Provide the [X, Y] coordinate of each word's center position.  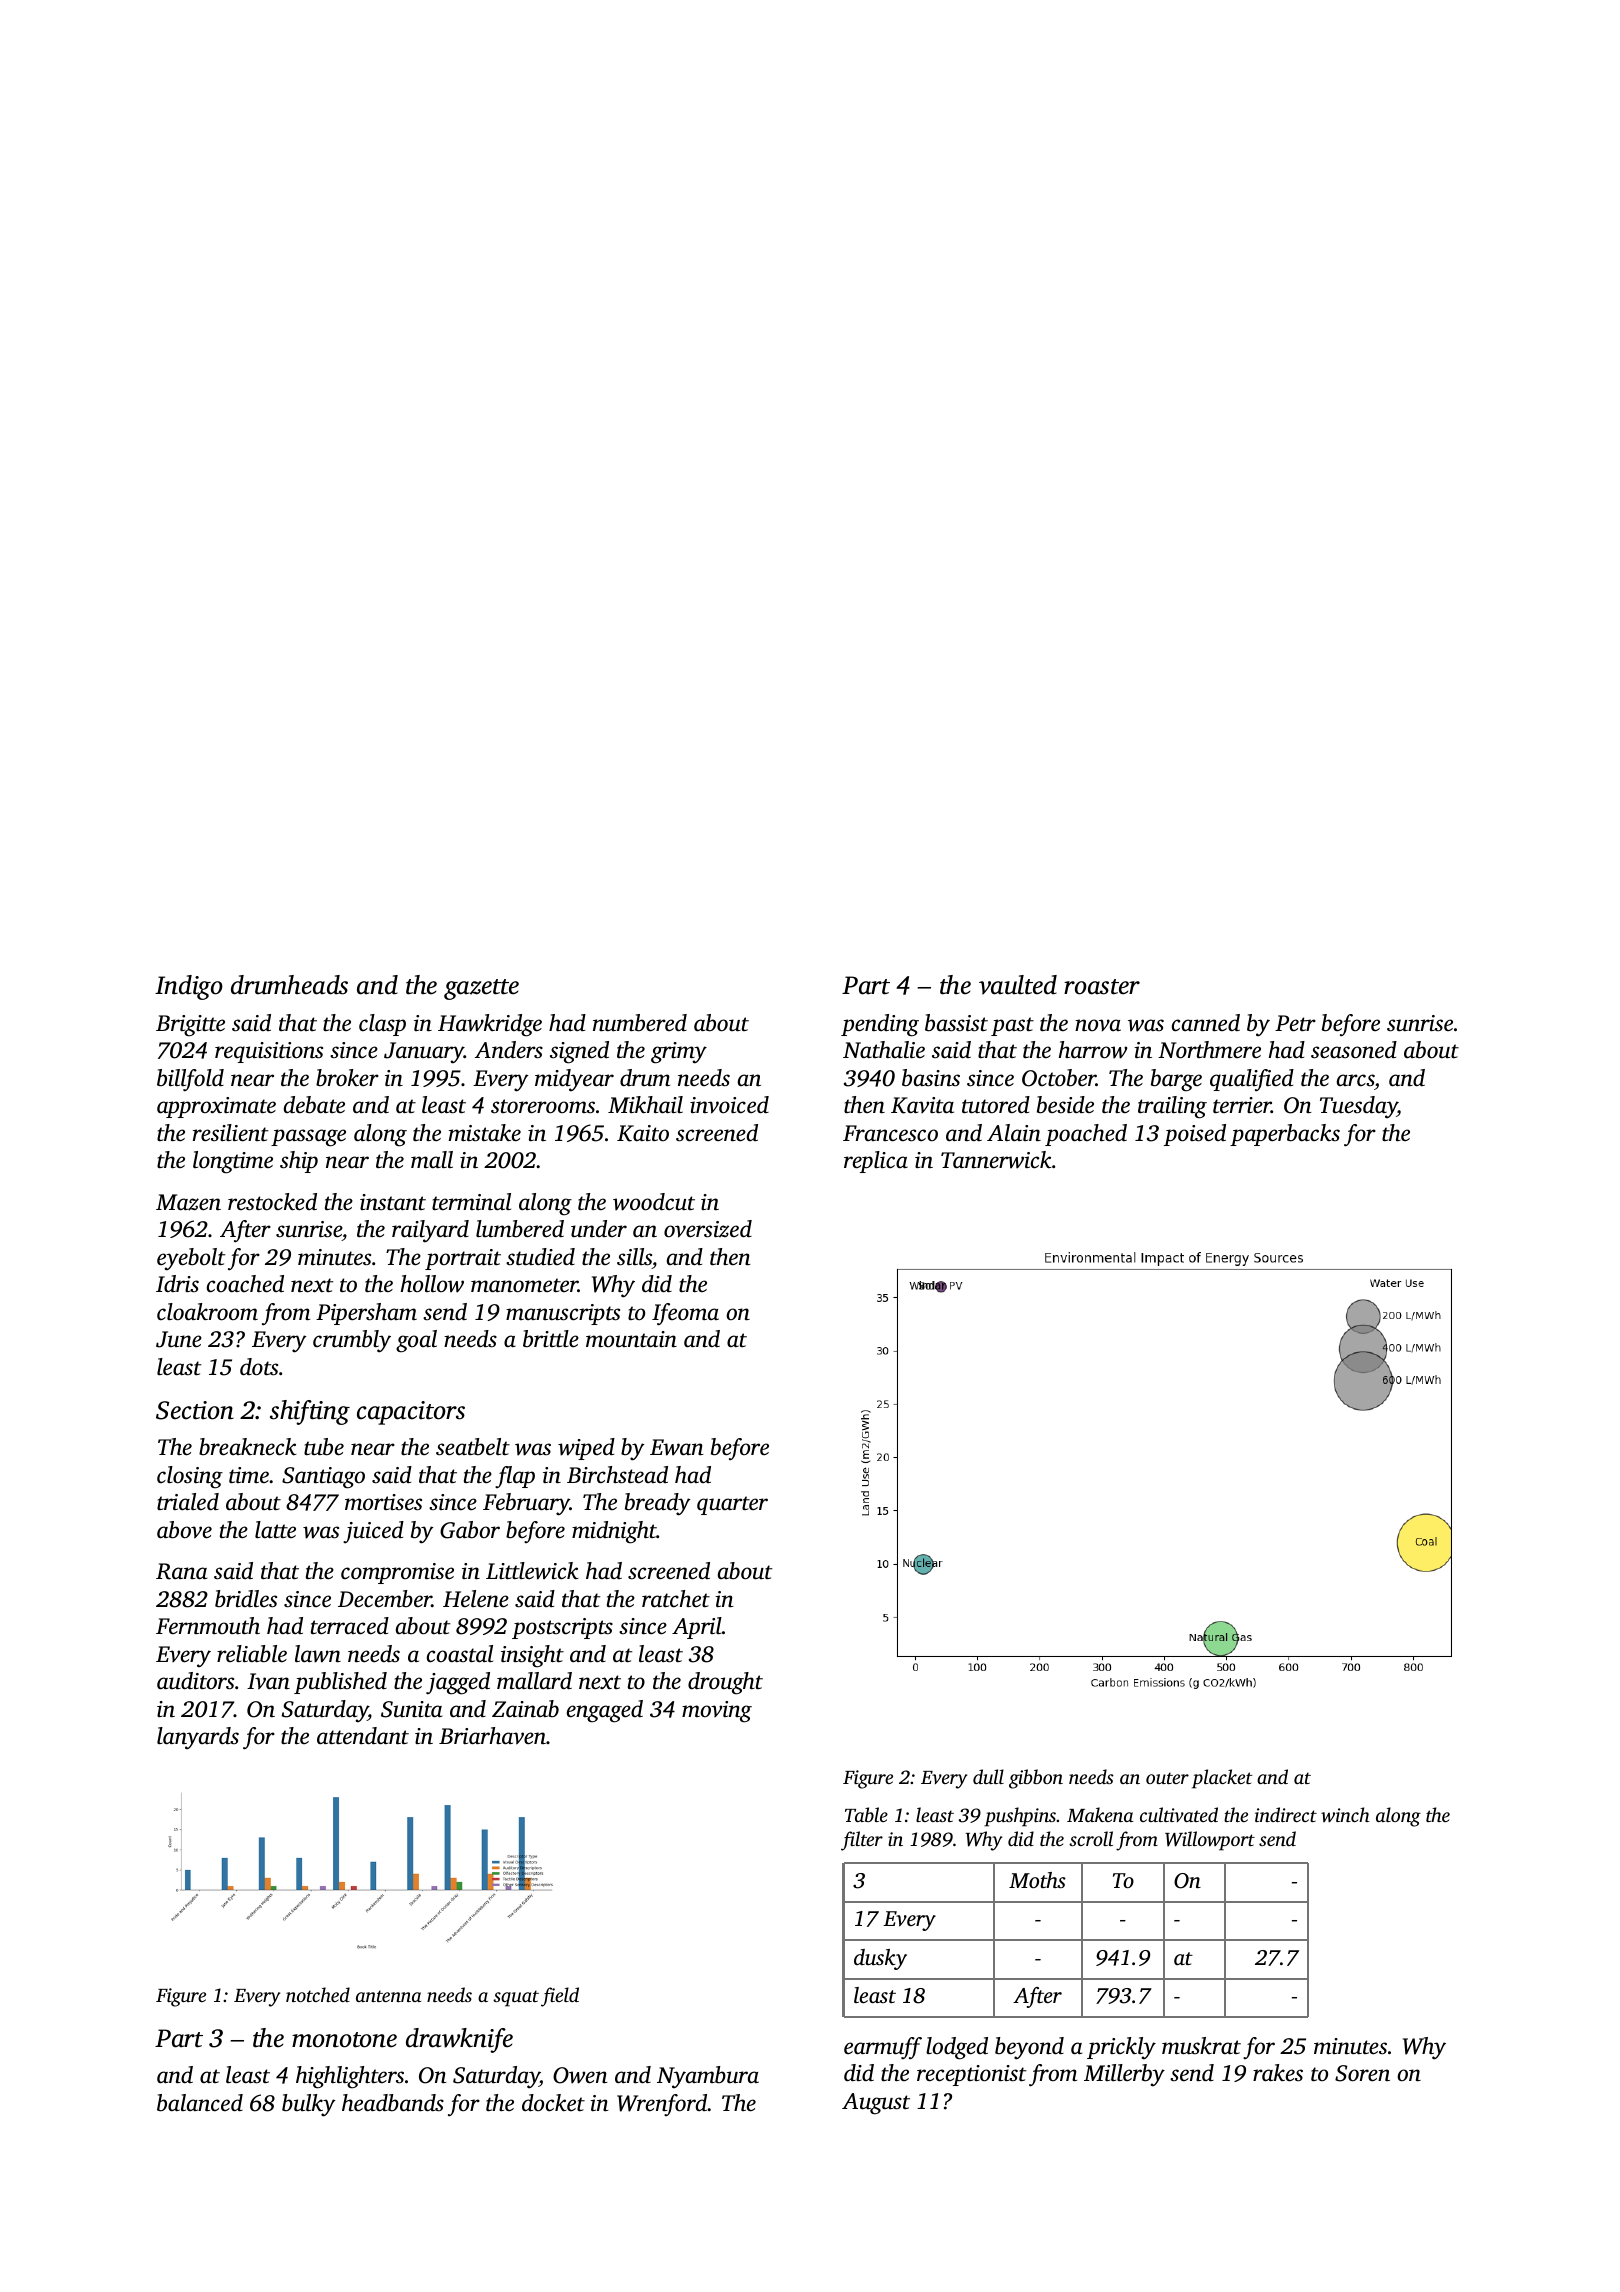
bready [658, 1504]
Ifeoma [685, 1314]
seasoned [1354, 1050]
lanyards [198, 1738]
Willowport [1210, 1841]
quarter [732, 1505]
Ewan [677, 1447]
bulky [309, 2105]
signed [579, 1052]
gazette [481, 989]
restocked [272, 1202]
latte [275, 1529]
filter [862, 1841]
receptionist [971, 2075]
